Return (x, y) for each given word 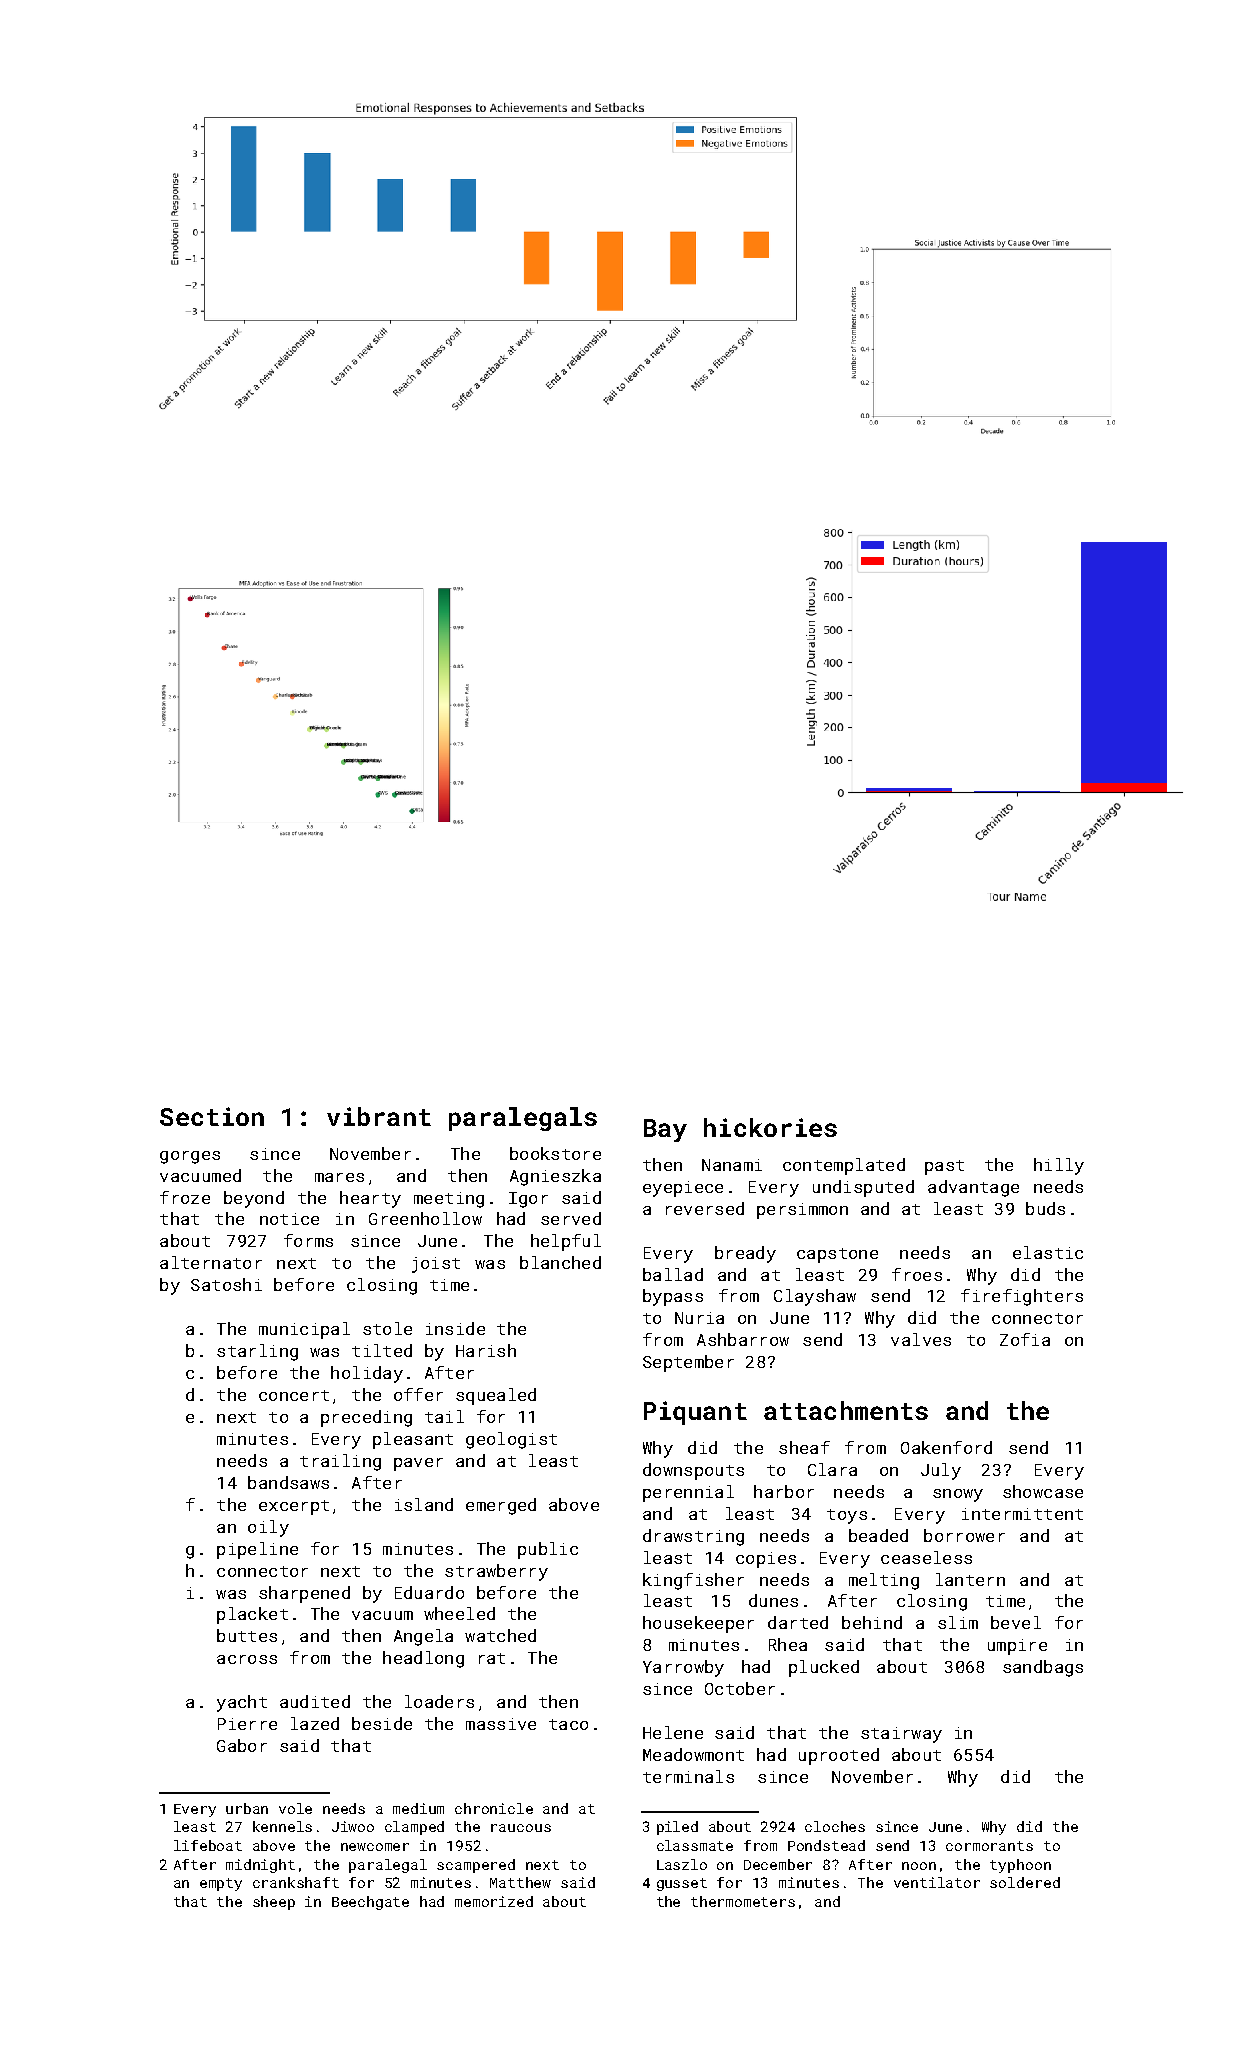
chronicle (494, 1808)
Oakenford (946, 1447)
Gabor (242, 1745)
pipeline (257, 1550)
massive (501, 1724)
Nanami (732, 1165)
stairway (901, 1735)
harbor (784, 1491)
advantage (973, 1188)
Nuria (699, 1318)
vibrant (379, 1116)
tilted (382, 1350)
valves (921, 1339)
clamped (414, 1828)
